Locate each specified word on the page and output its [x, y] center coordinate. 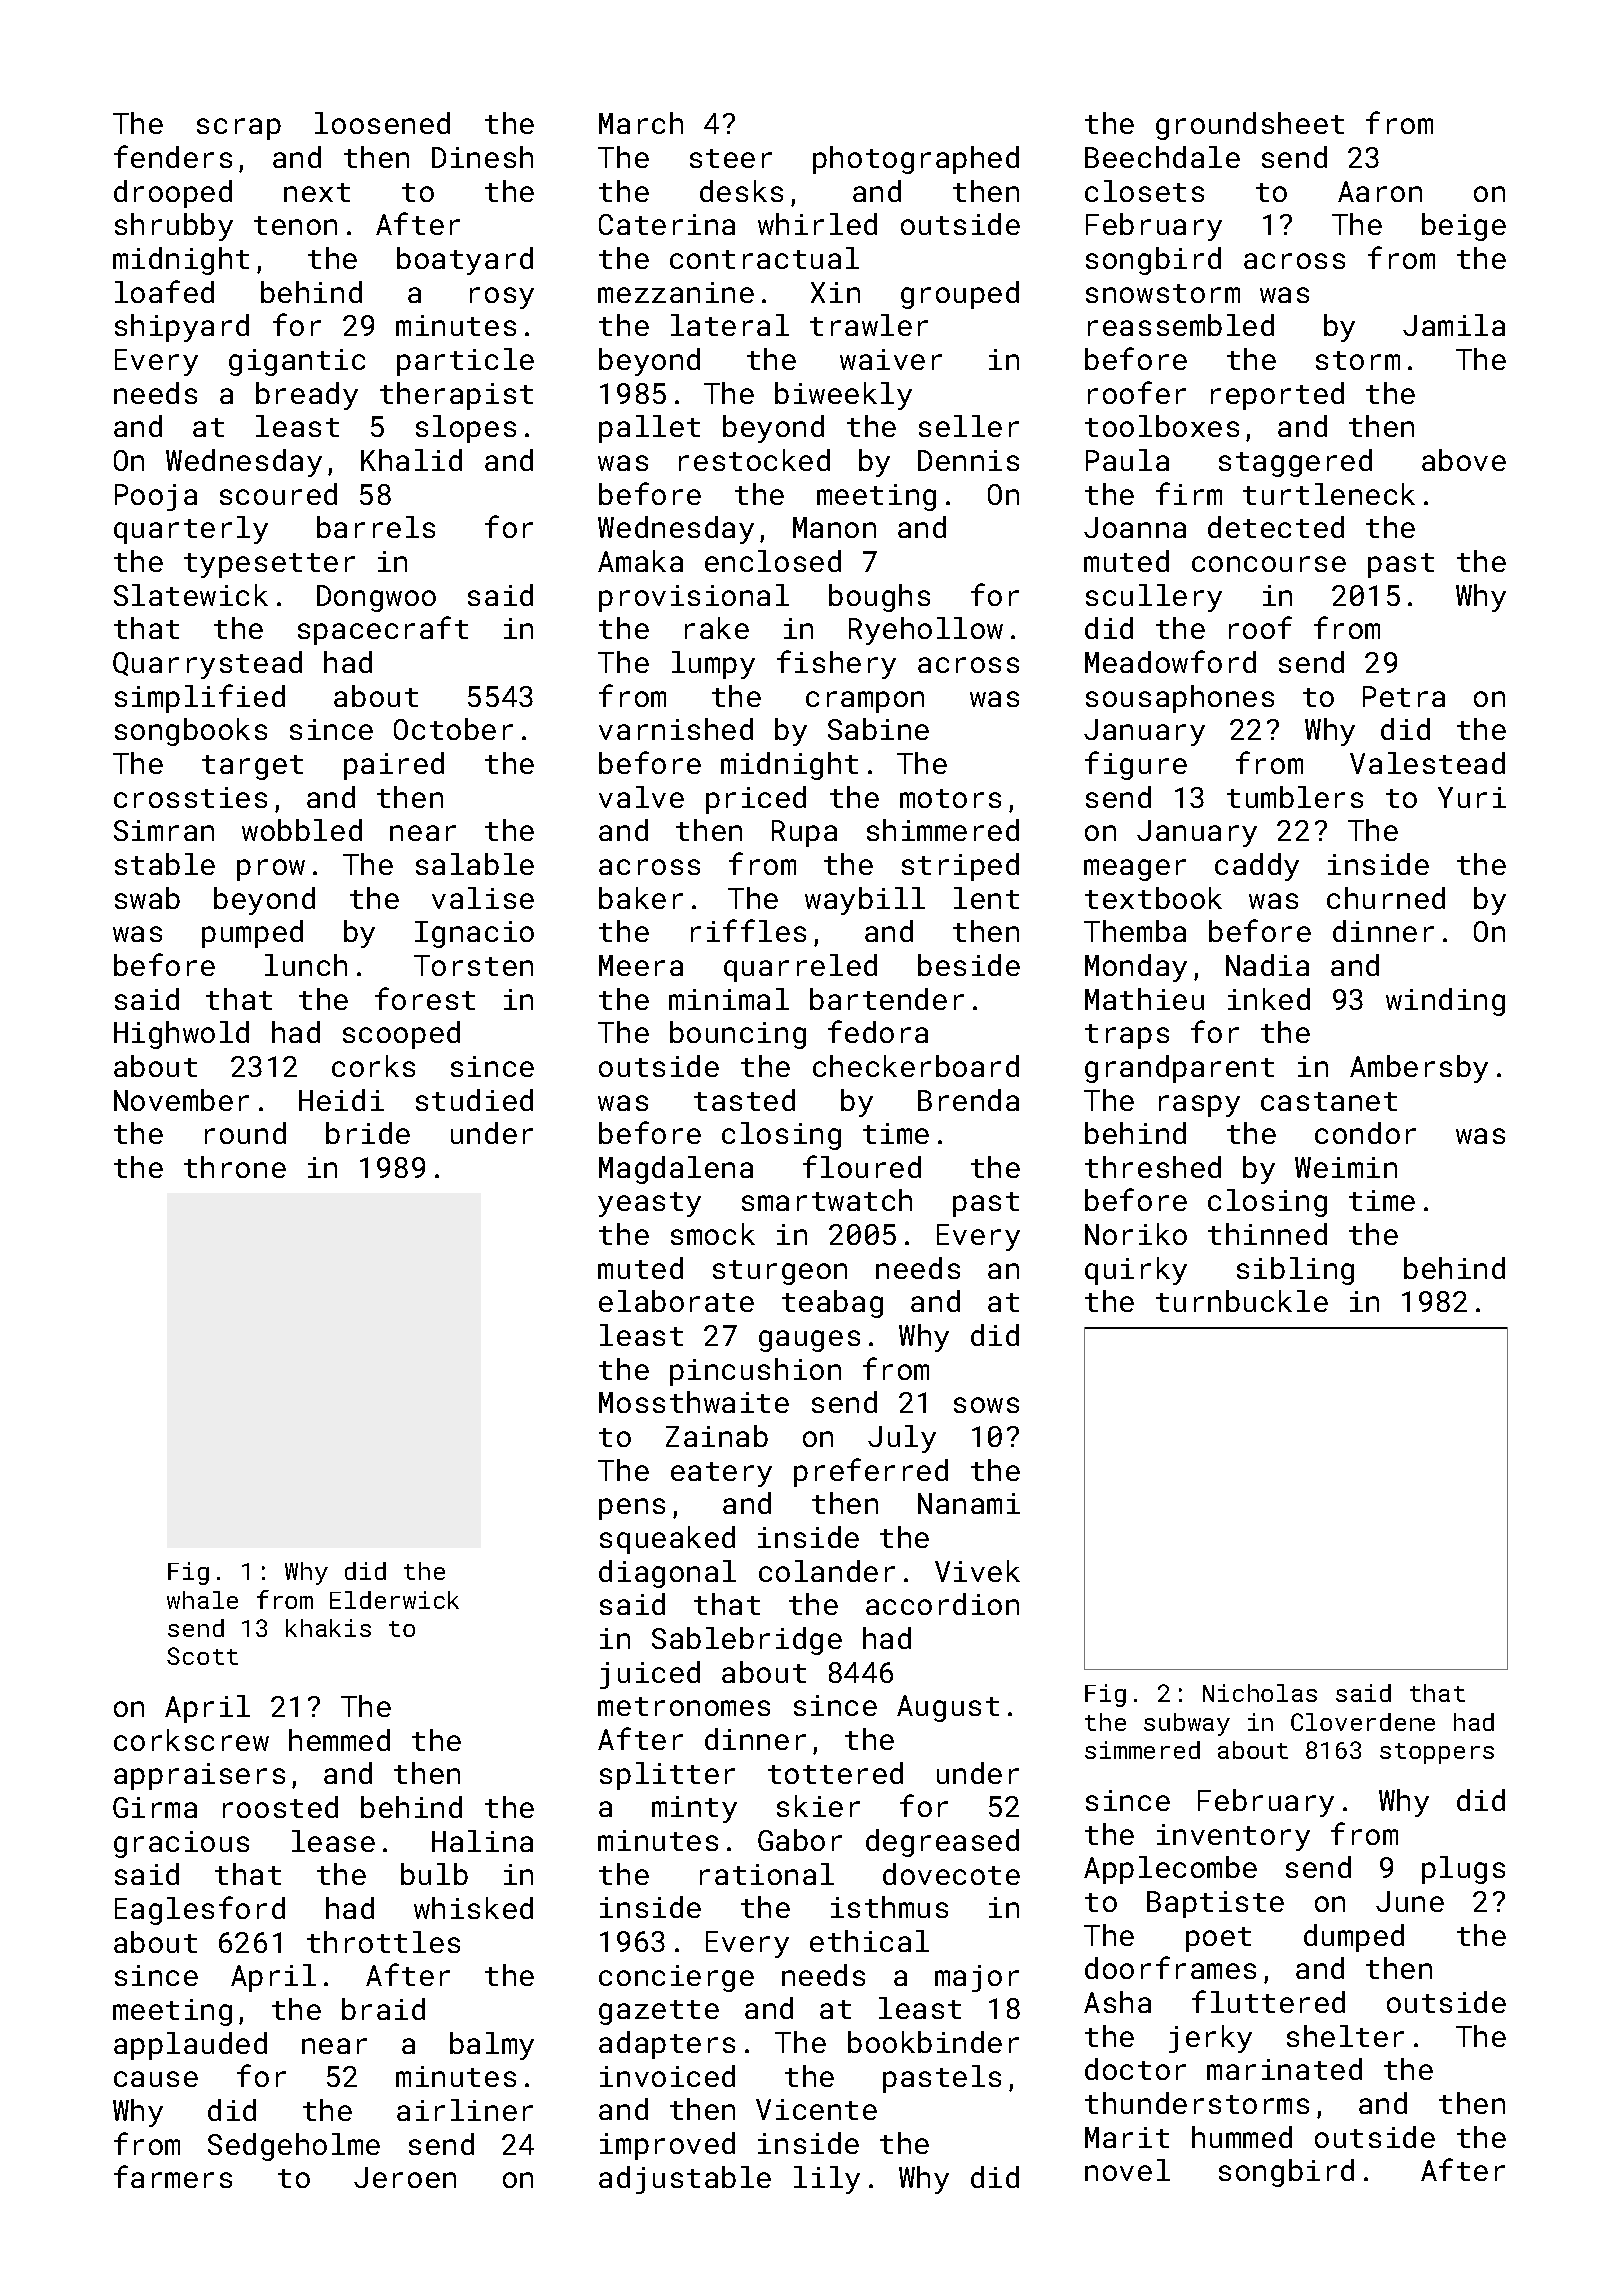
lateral [730, 325]
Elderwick [394, 1600]
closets [1144, 191]
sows [986, 1405]
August [948, 1708]
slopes [466, 429]
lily [827, 2180]
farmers [173, 2176]
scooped [401, 1035]
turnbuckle [1242, 1301]
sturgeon [780, 1272]
